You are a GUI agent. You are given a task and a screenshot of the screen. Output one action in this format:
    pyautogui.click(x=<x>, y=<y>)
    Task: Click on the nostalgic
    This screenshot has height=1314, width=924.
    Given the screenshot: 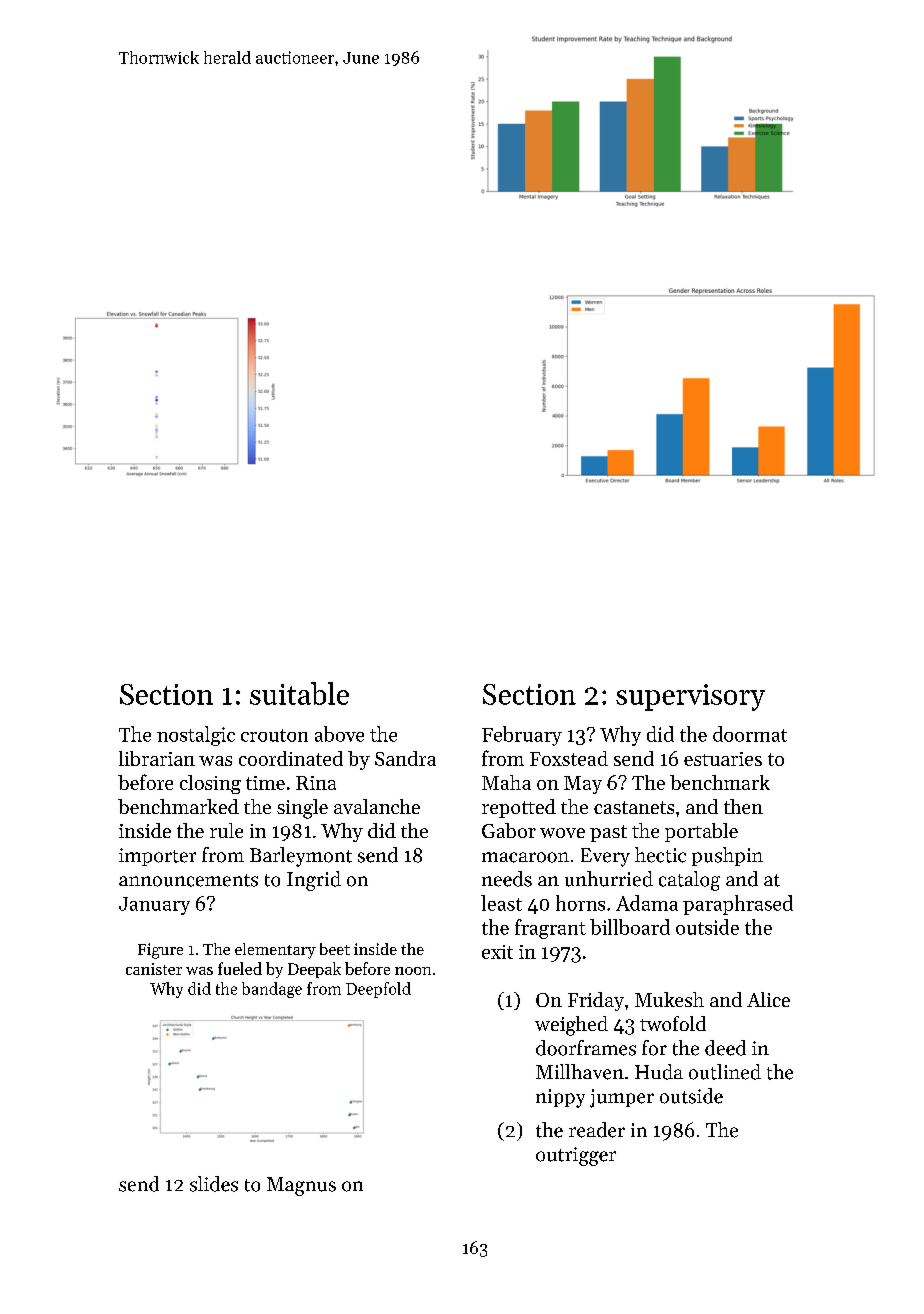 What is the action you would take?
    pyautogui.click(x=196, y=736)
